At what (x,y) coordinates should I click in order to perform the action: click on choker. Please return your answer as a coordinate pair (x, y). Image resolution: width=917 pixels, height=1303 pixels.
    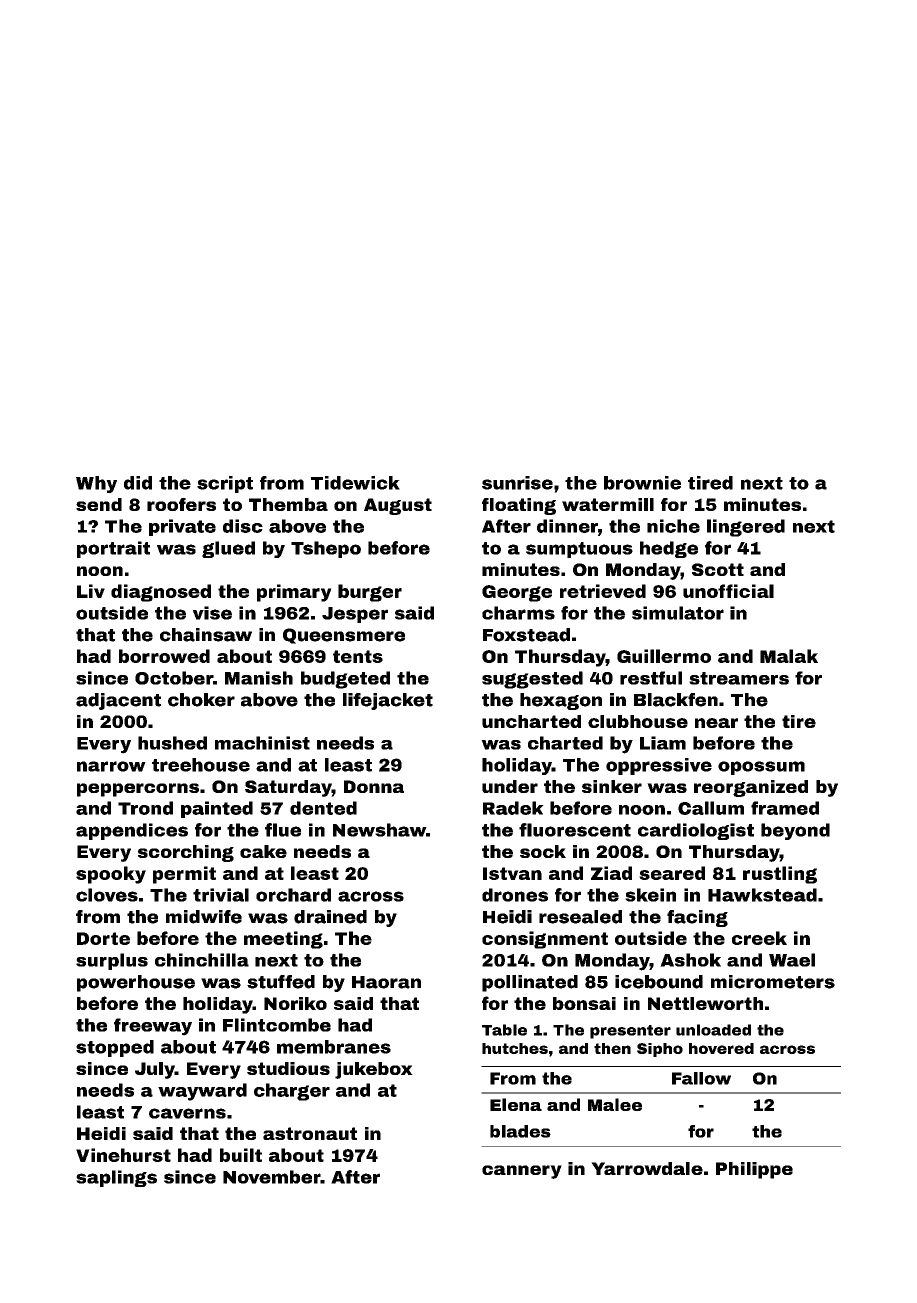
    Looking at the image, I should click on (201, 700).
